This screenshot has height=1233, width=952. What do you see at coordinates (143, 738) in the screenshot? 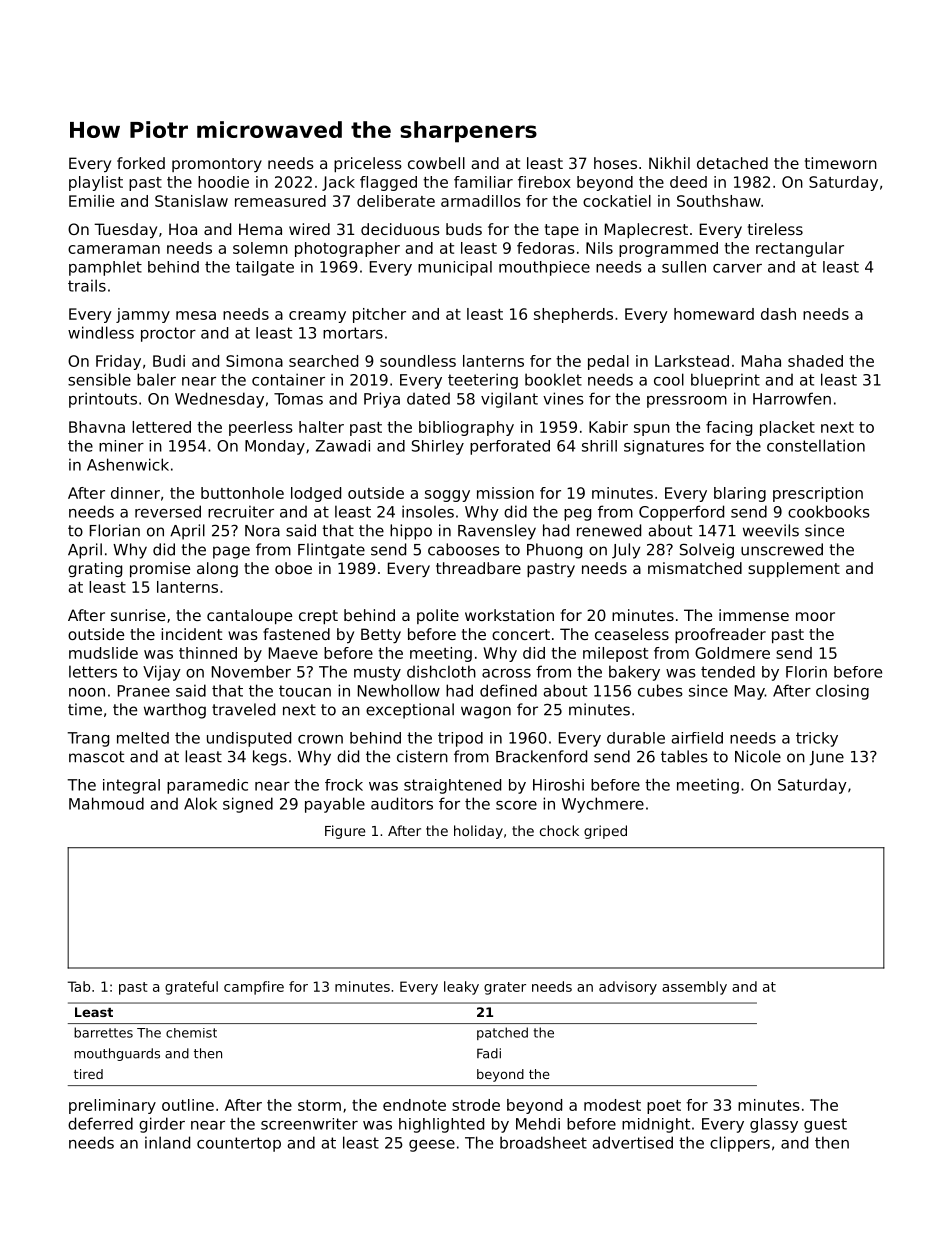
I see `melted` at bounding box center [143, 738].
